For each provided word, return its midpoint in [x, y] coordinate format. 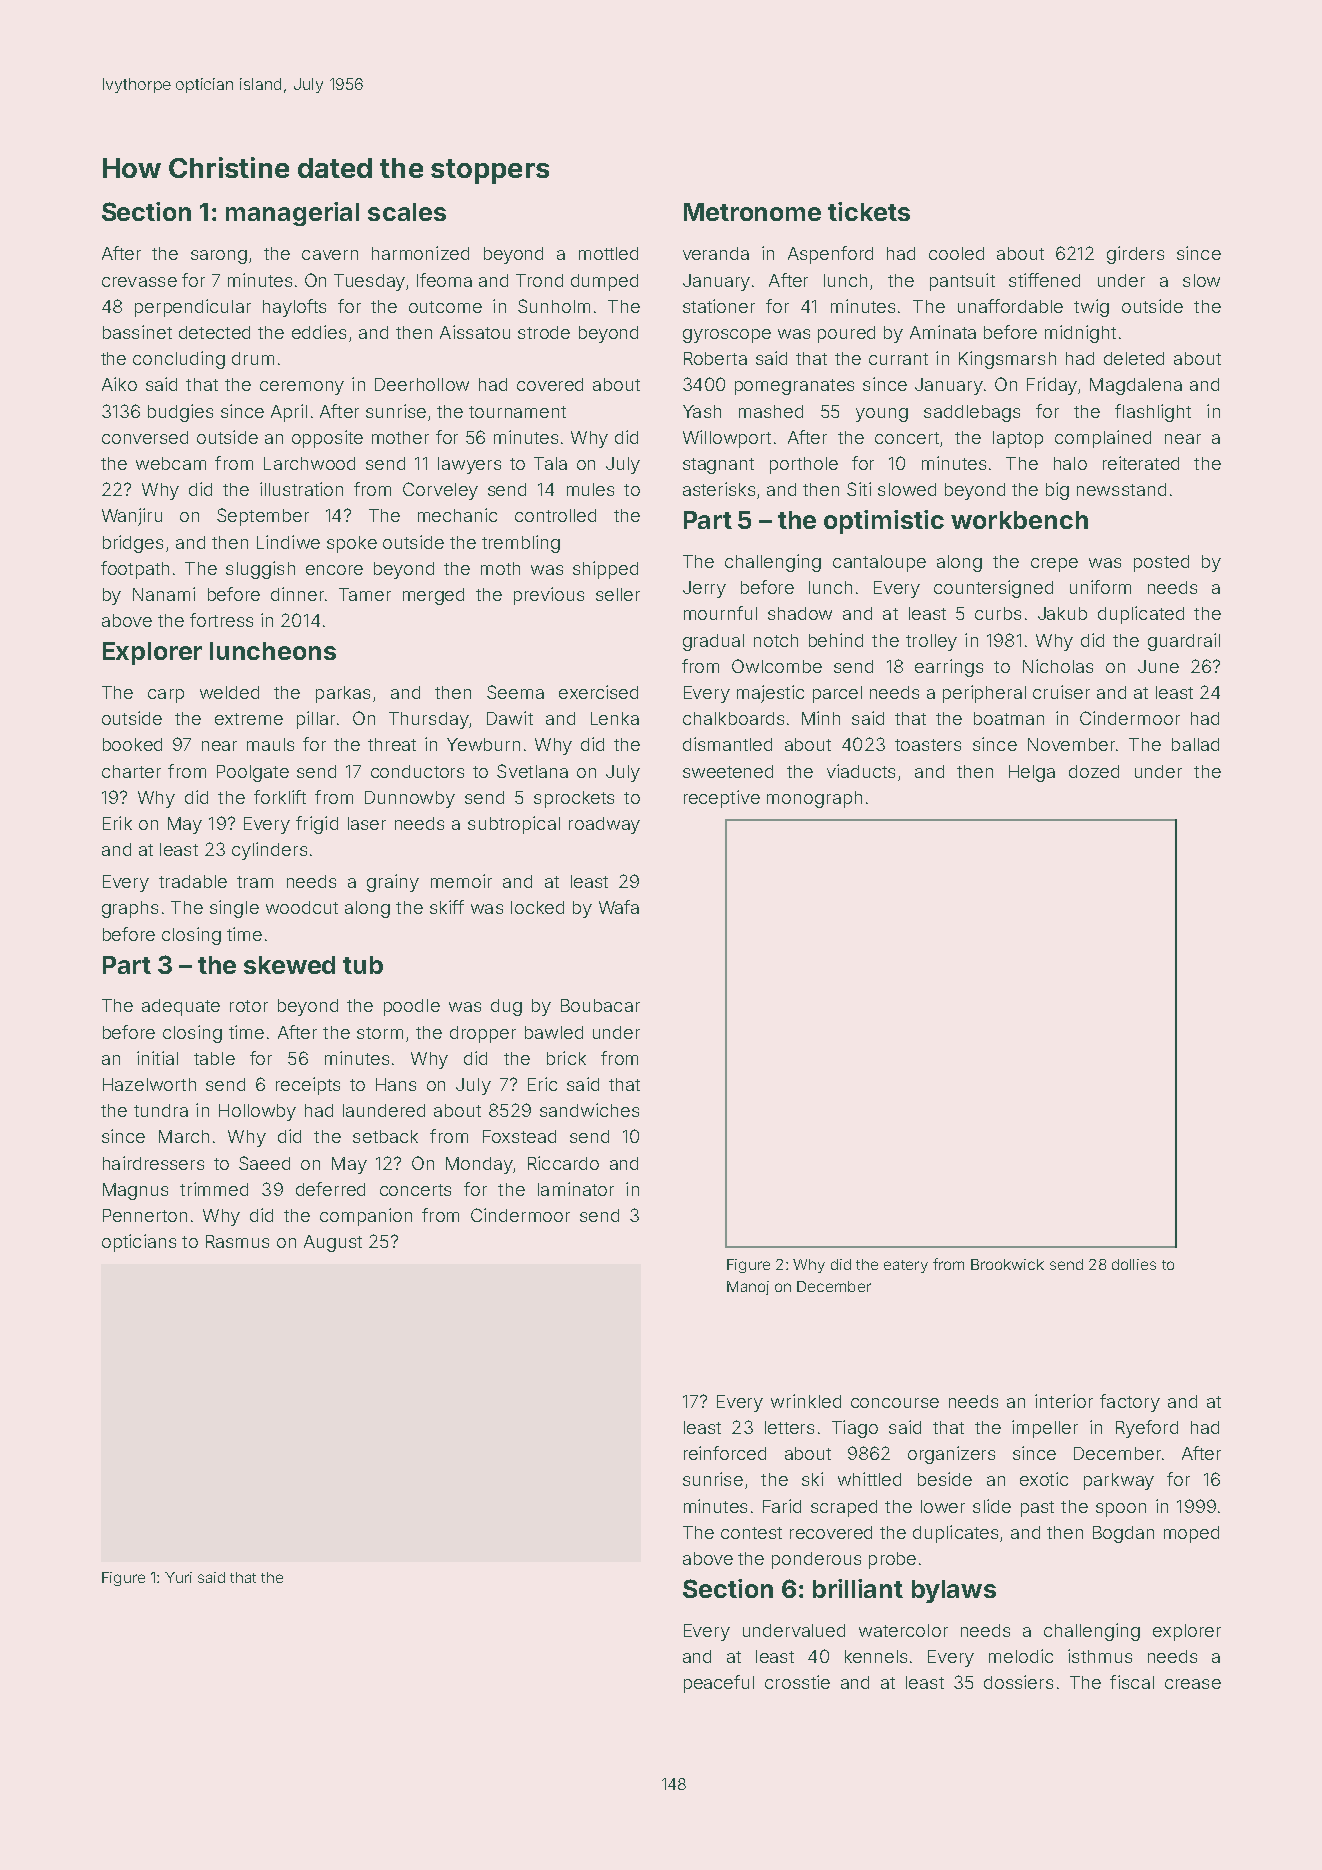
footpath [135, 570]
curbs [998, 613]
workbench [1019, 520]
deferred [330, 1189]
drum [253, 358]
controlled [555, 515]
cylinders [269, 851]
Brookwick [1007, 1264]
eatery [906, 1266]
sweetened [728, 771]
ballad [1195, 744]
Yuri [178, 1577]
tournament [517, 412]
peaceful [719, 1684]
